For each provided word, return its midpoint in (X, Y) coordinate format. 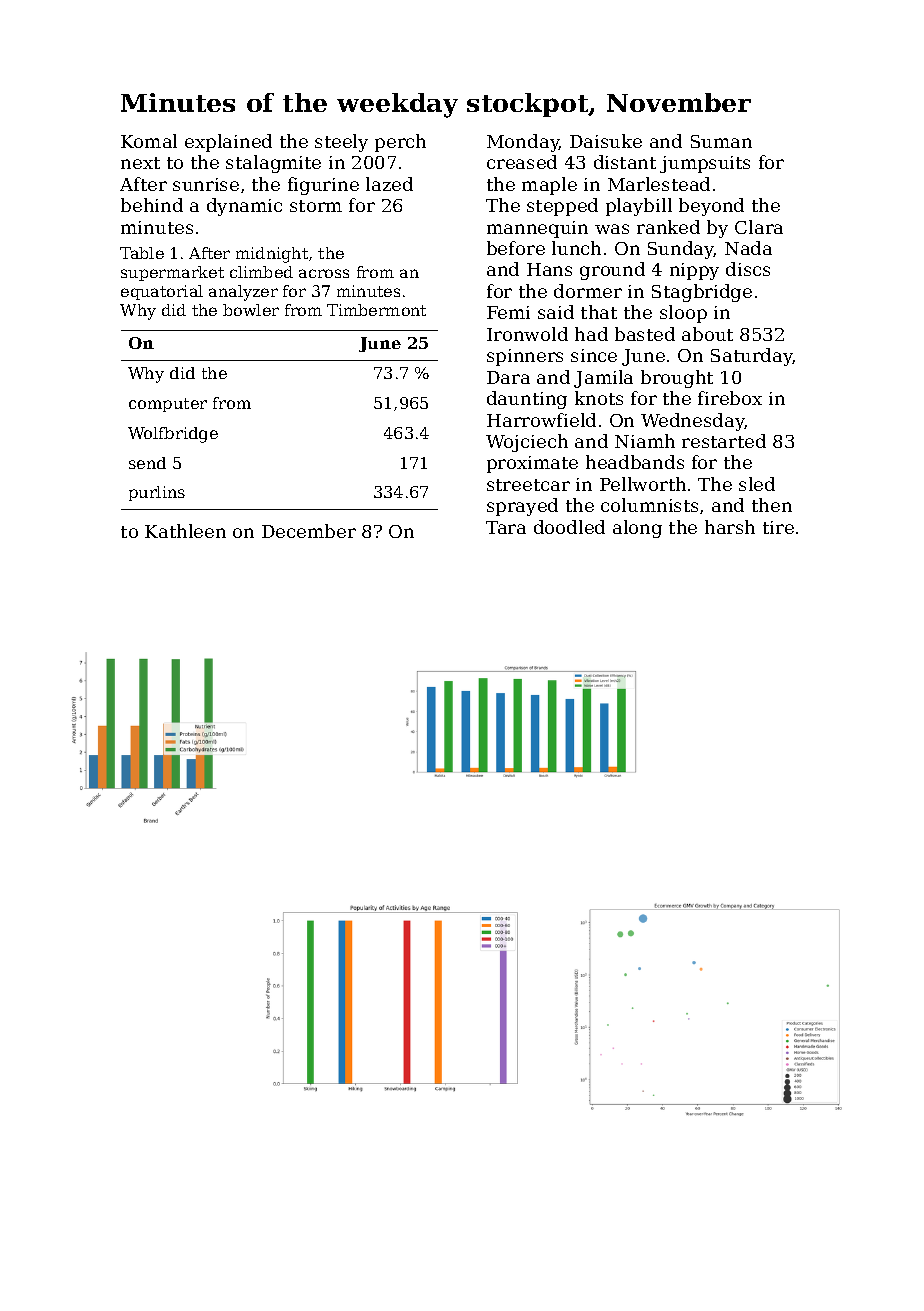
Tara (506, 527)
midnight (272, 255)
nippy (694, 271)
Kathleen (185, 531)
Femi (508, 312)
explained (228, 143)
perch (400, 143)
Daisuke (606, 141)
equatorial (162, 292)
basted (645, 334)
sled (757, 484)
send (147, 463)
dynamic (244, 207)
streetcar (528, 485)
